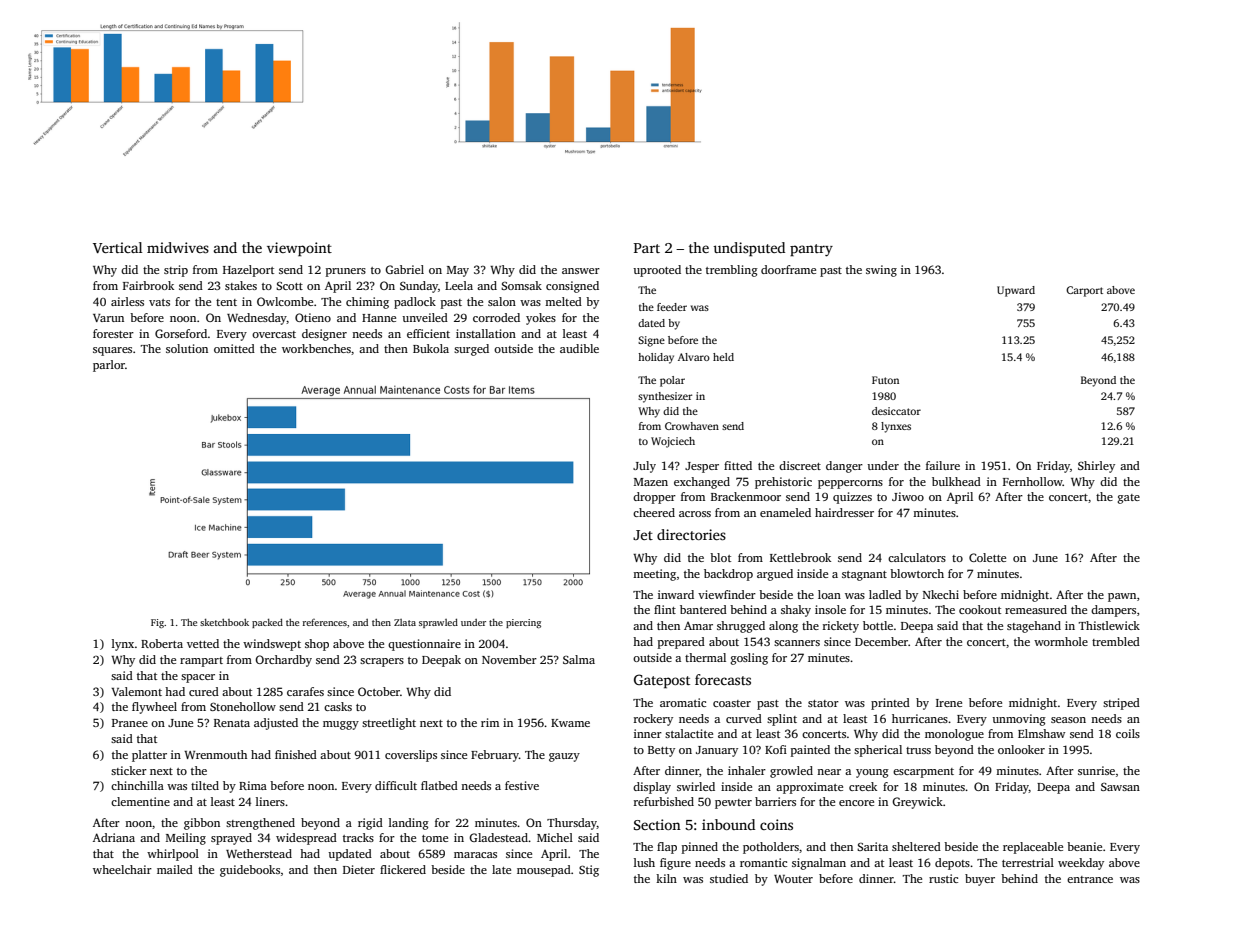 The image size is (1233, 952). I want to click on Dieter, so click(359, 869).
